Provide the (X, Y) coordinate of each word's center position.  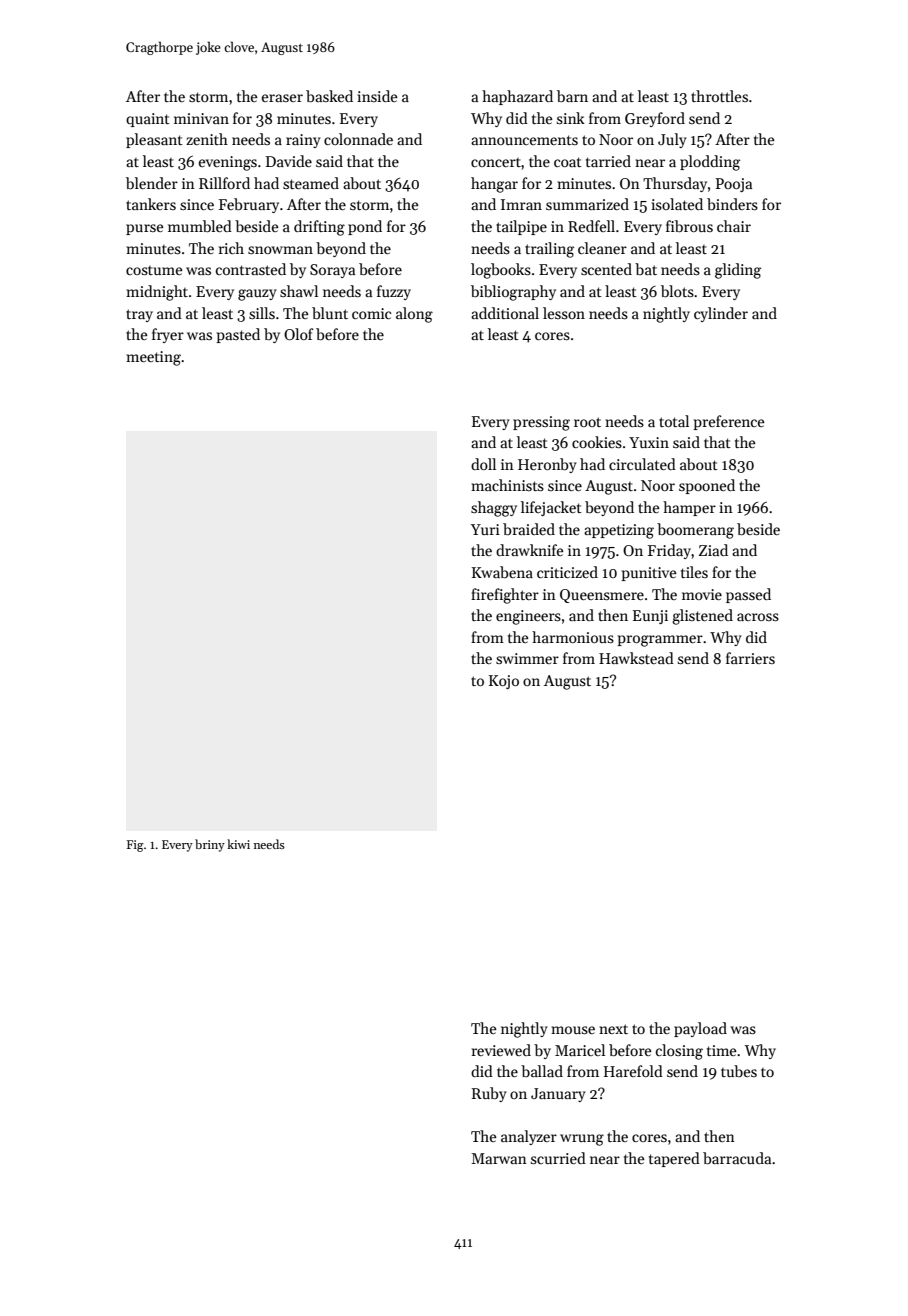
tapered (674, 1159)
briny (210, 845)
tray (139, 315)
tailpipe (521, 227)
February (249, 205)
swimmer (527, 658)
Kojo (504, 682)
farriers (750, 658)
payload (700, 1029)
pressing (541, 423)
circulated (642, 464)
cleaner (602, 248)
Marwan (499, 1158)
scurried (558, 1158)
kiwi (238, 844)
